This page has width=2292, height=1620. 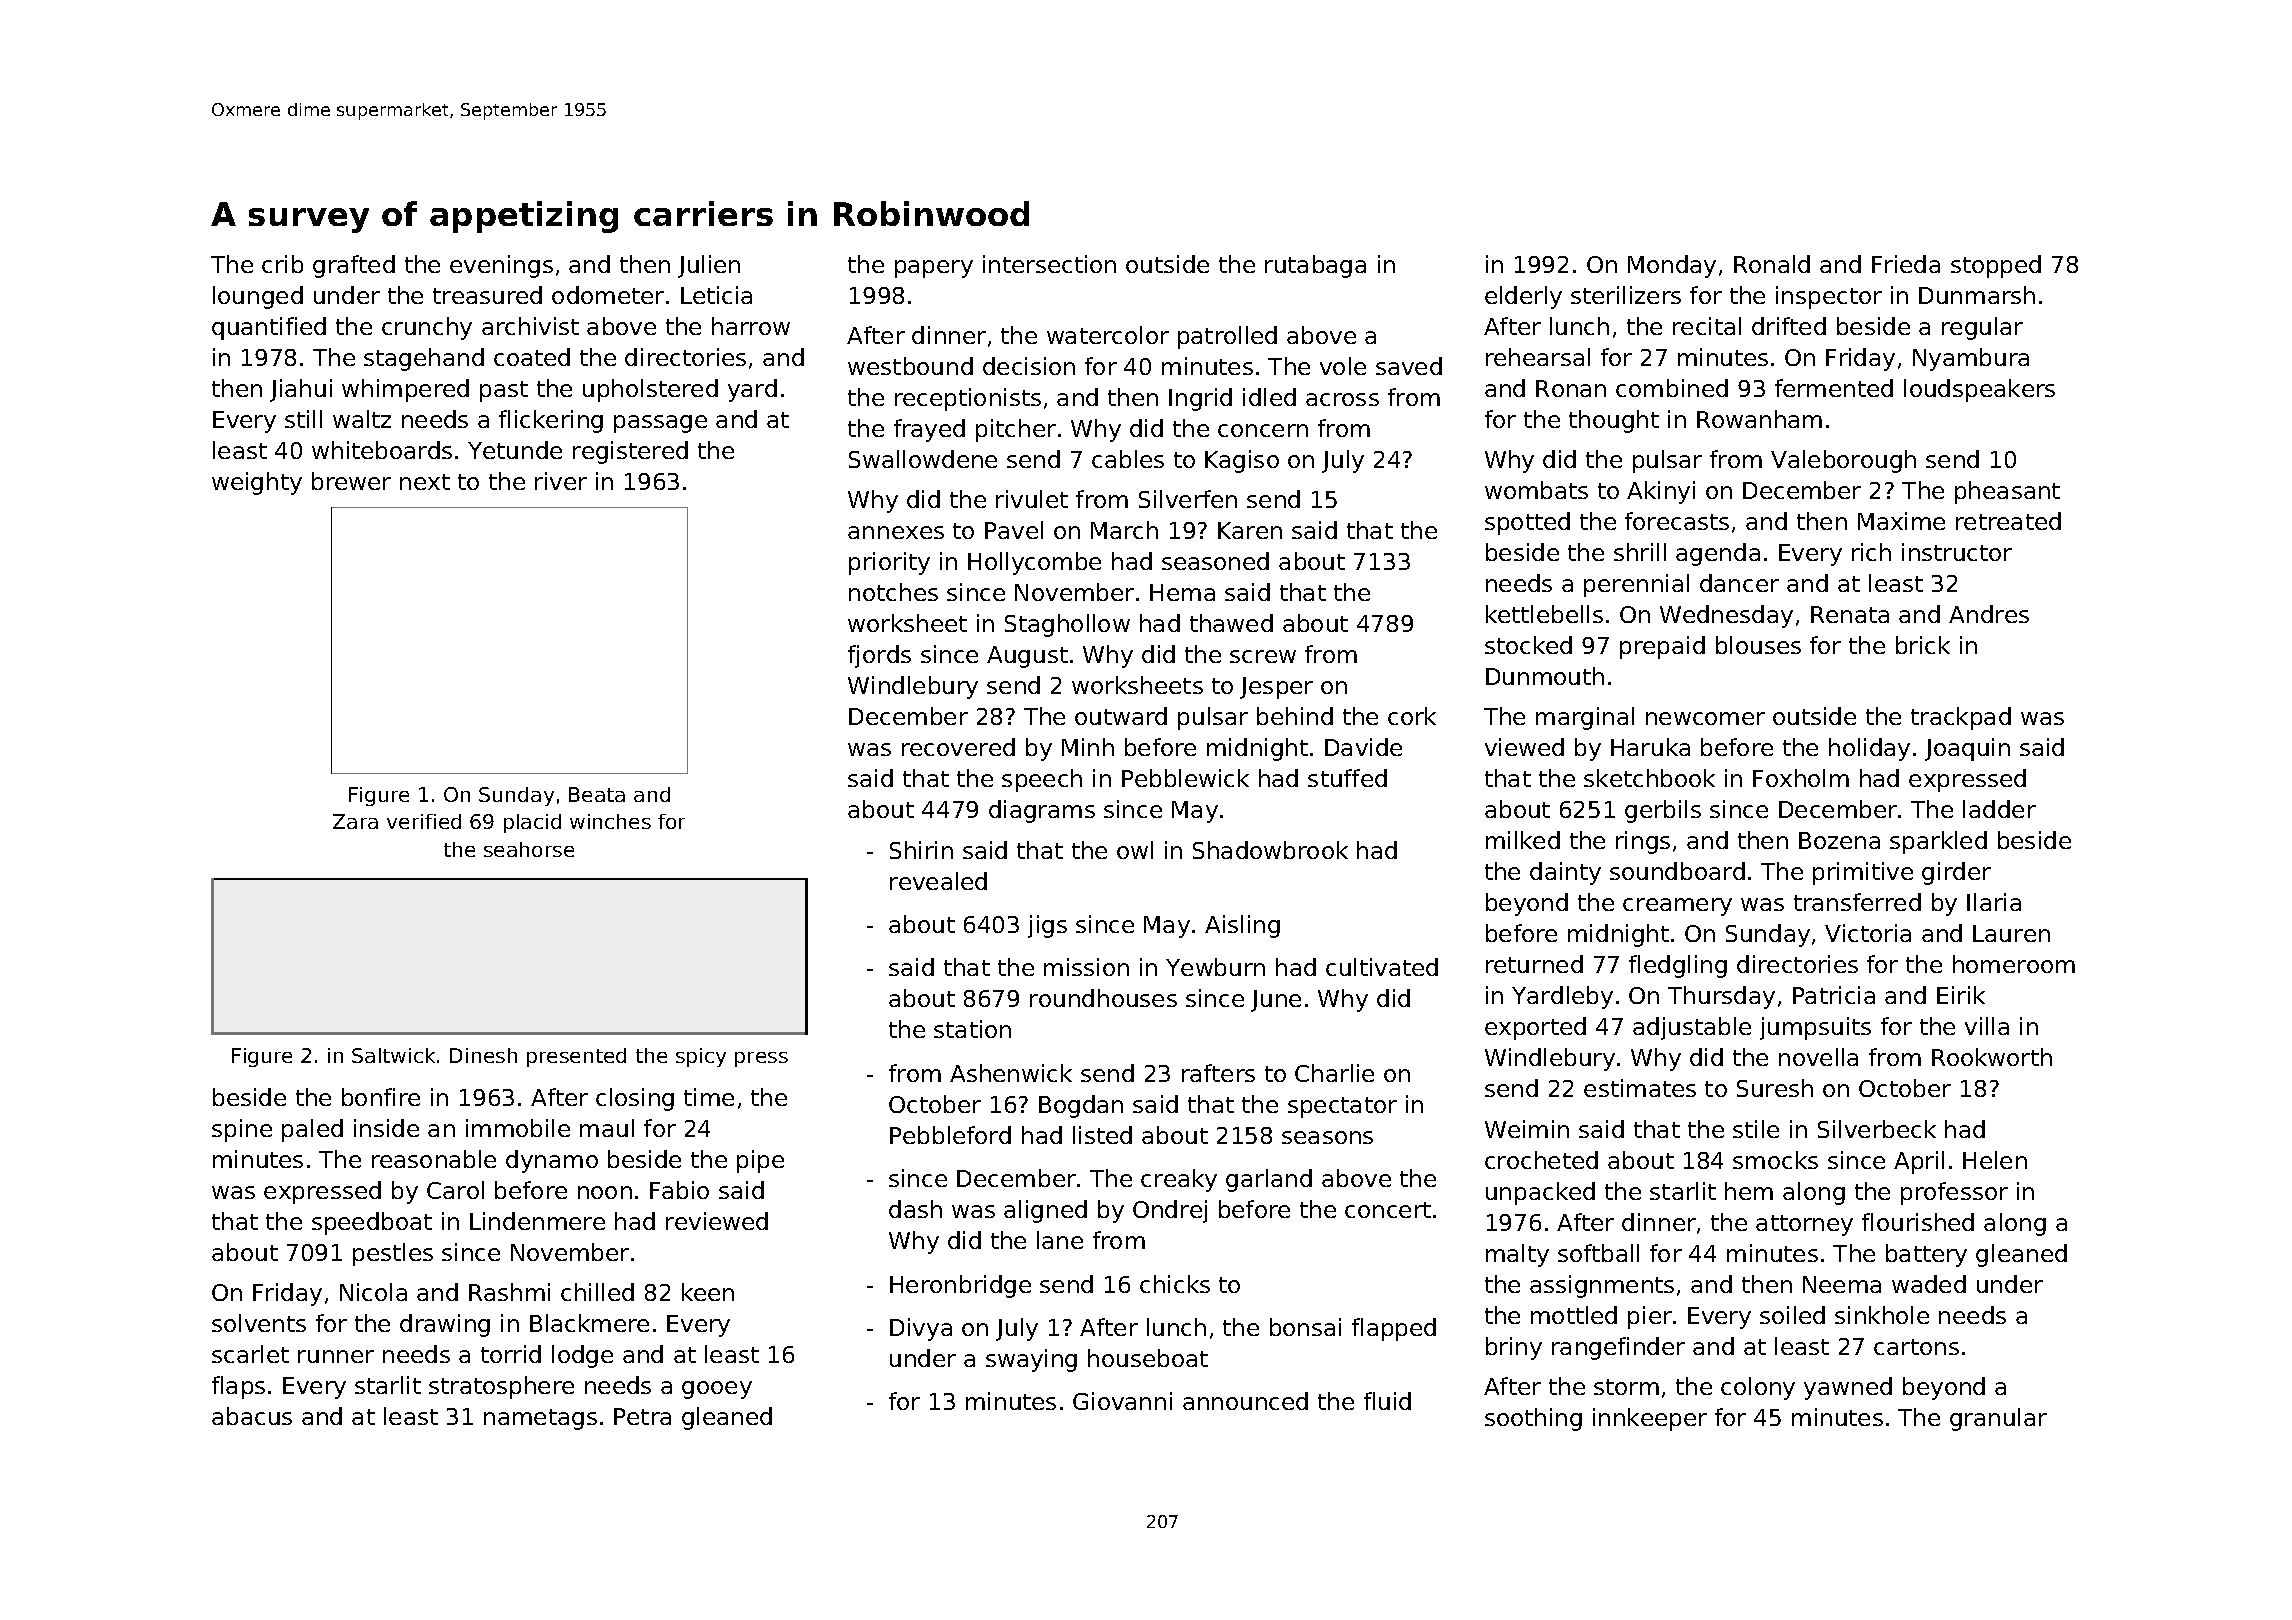 What do you see at coordinates (529, 849) in the page?
I see `seahorse` at bounding box center [529, 849].
